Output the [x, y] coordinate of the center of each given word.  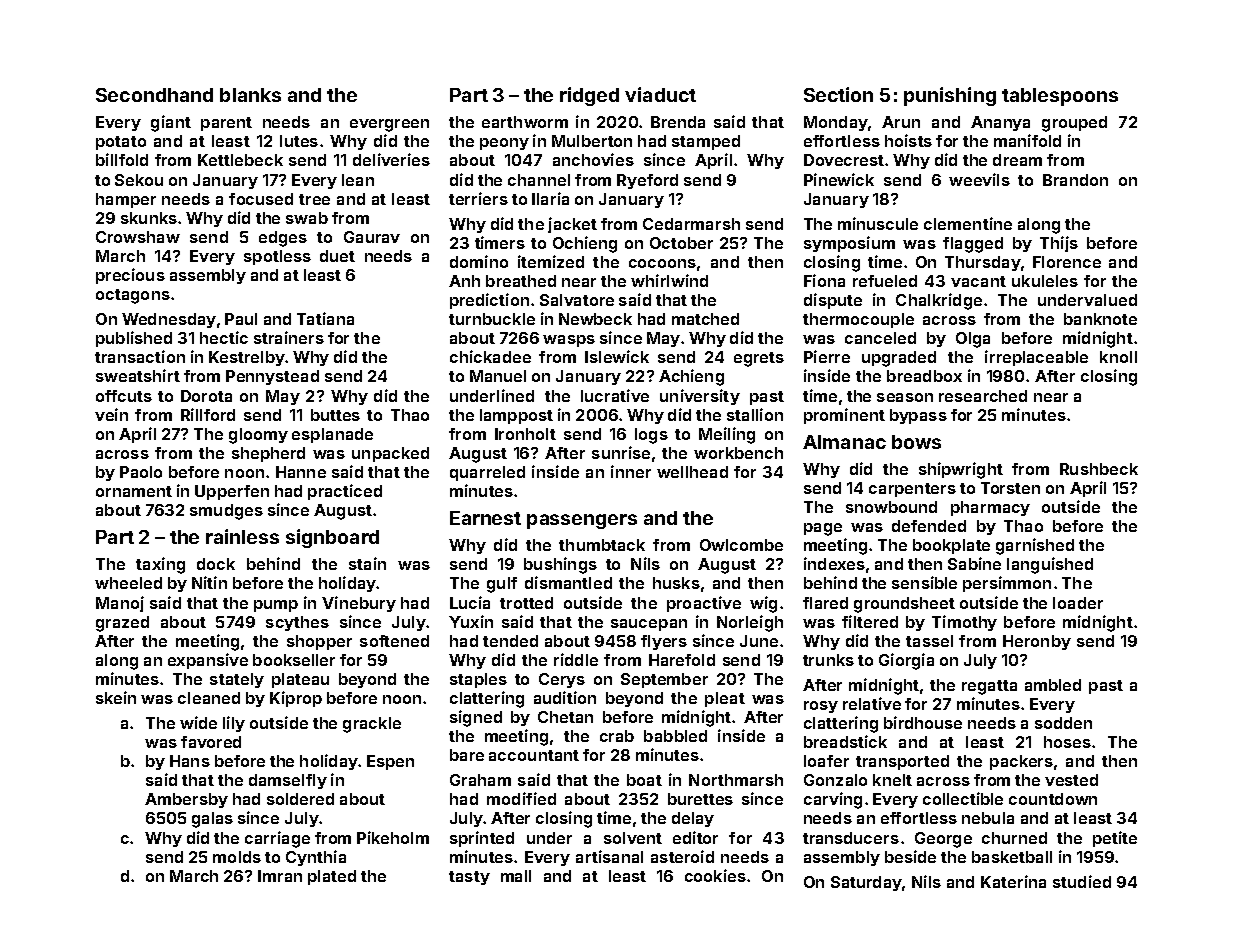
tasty [469, 878]
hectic [224, 337]
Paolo [141, 472]
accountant [534, 755]
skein [116, 697]
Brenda [678, 122]
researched [983, 396]
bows [916, 442]
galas [212, 820]
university [700, 397]
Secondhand [154, 95]
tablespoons [1060, 97]
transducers [851, 838]
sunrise [621, 452]
